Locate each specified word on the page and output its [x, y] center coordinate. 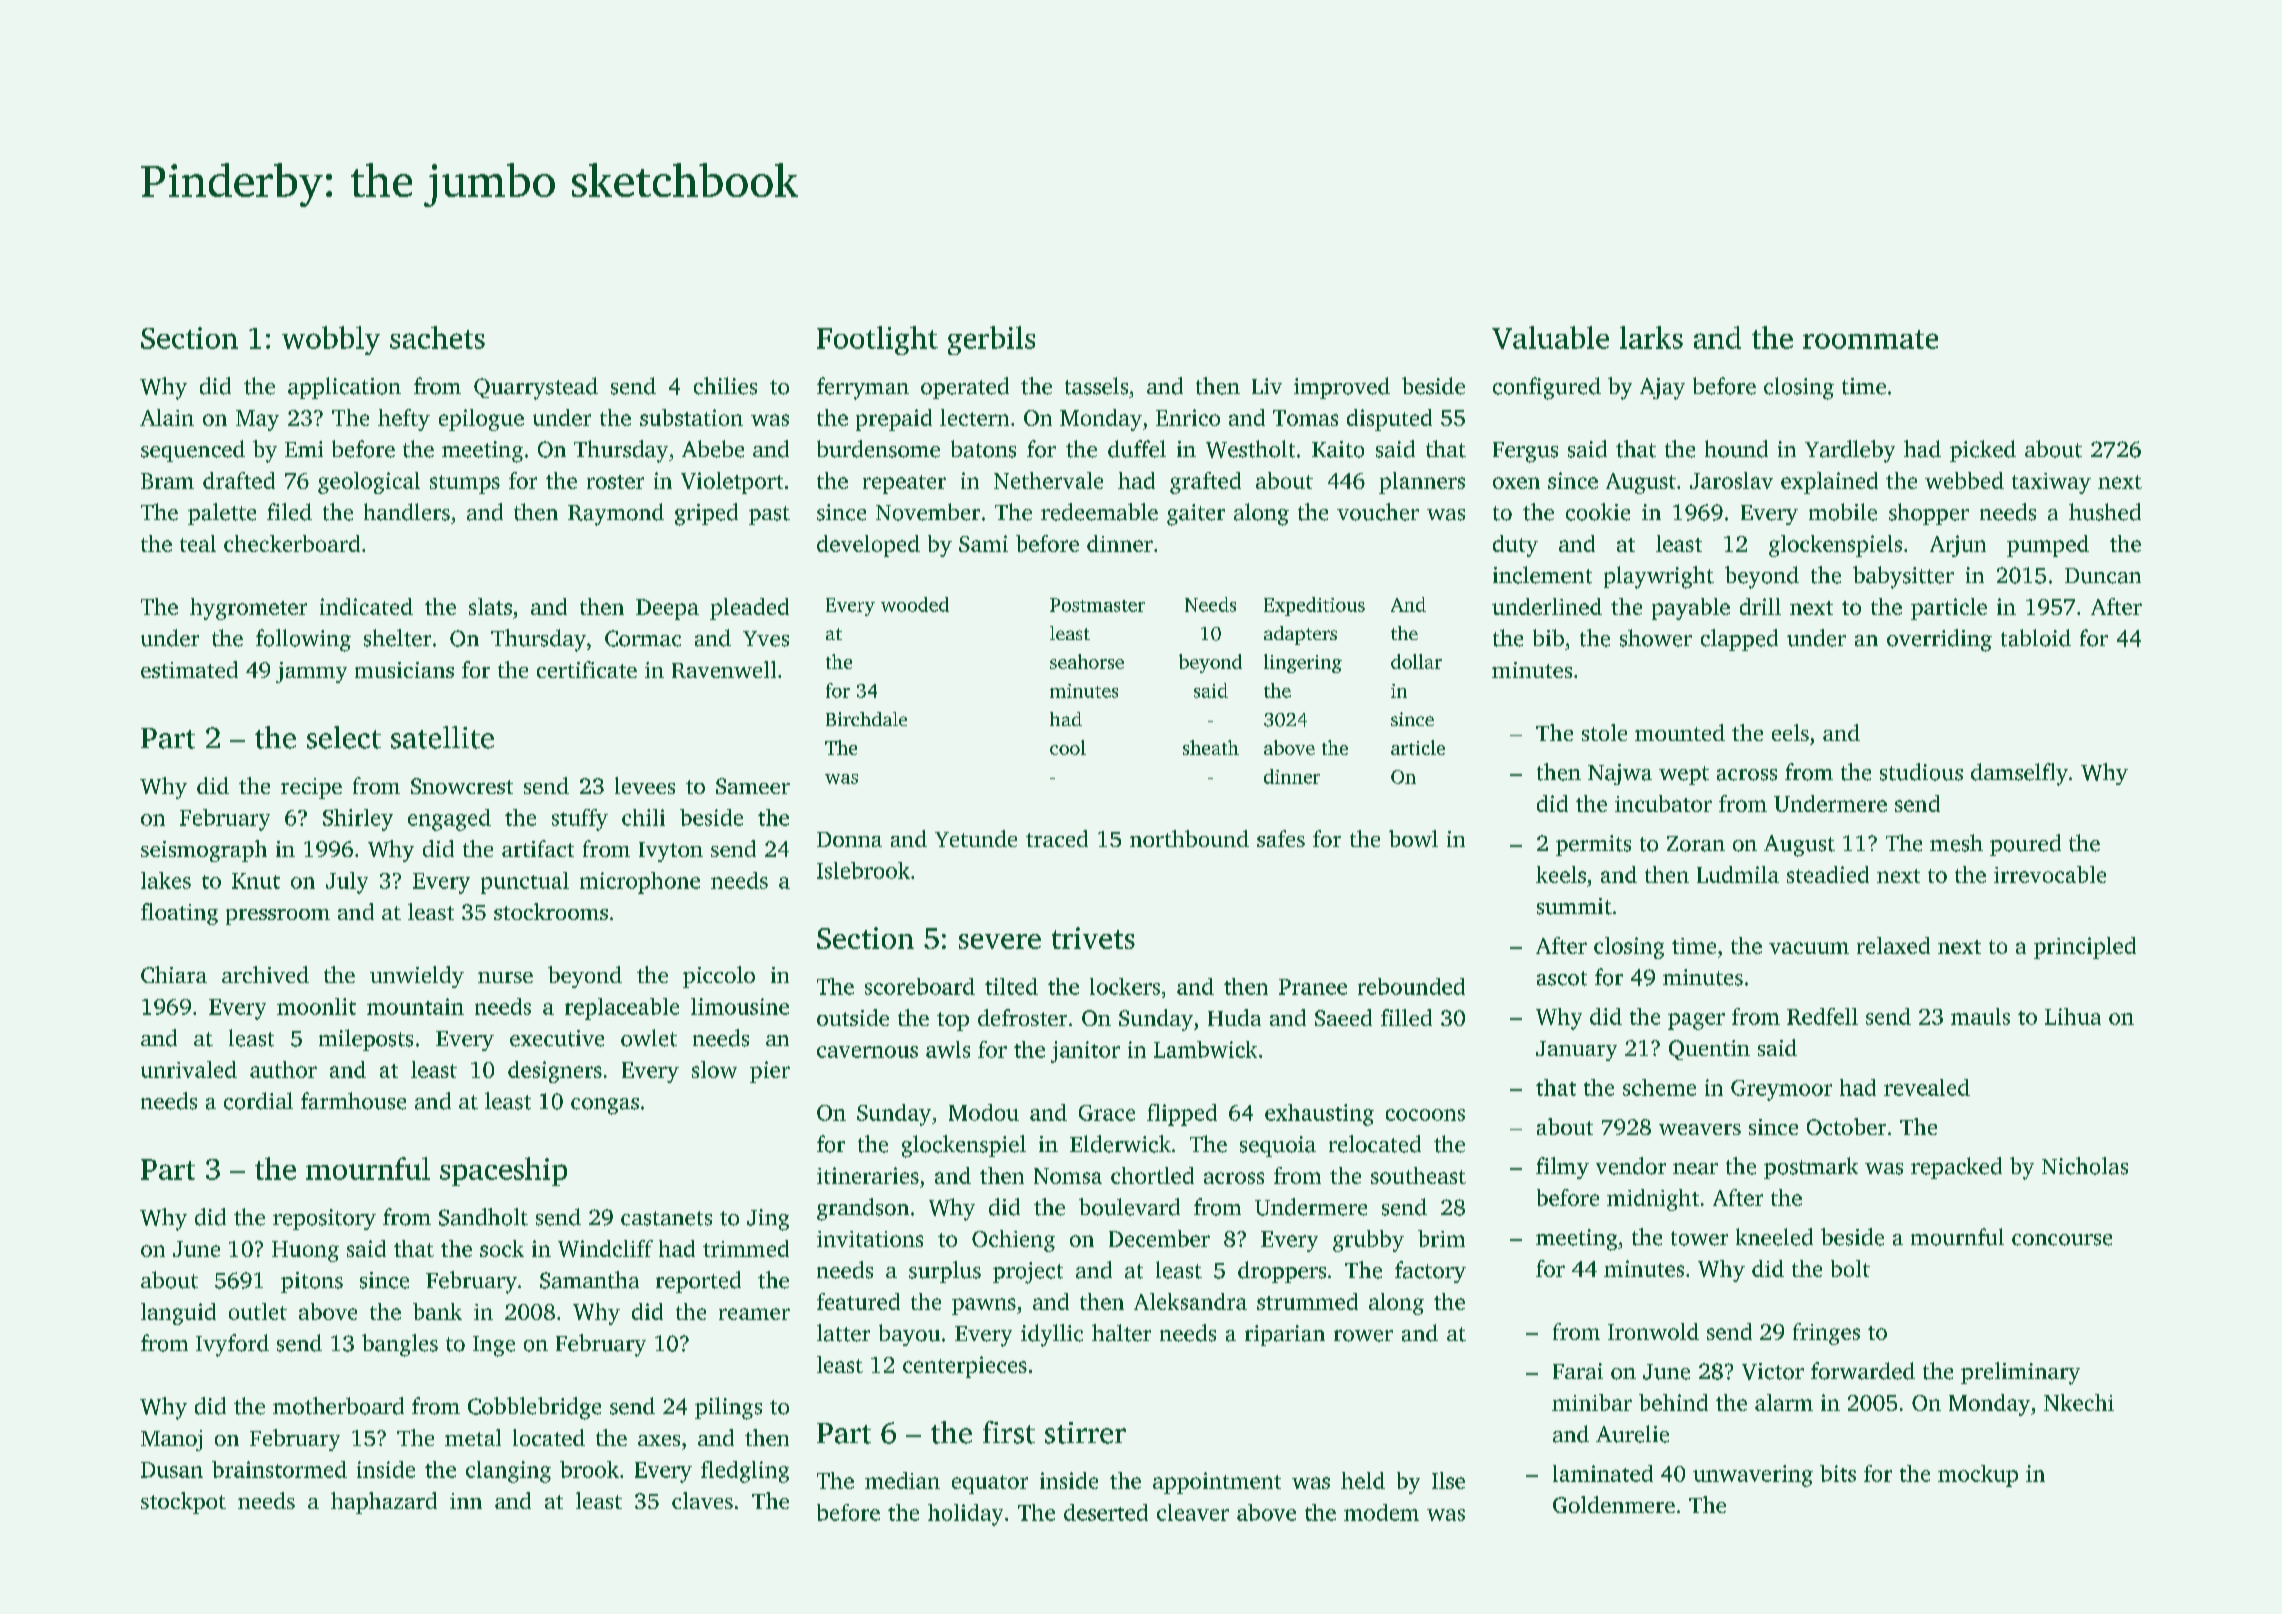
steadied [1828, 874]
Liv [1267, 386]
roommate [1870, 339]
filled [1406, 1017]
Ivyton [671, 852]
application [344, 388]
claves [702, 1500]
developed [868, 546]
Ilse [1448, 1480]
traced [1057, 838]
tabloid [2036, 638]
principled [2085, 948]
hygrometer [248, 609]
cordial [258, 1101]
